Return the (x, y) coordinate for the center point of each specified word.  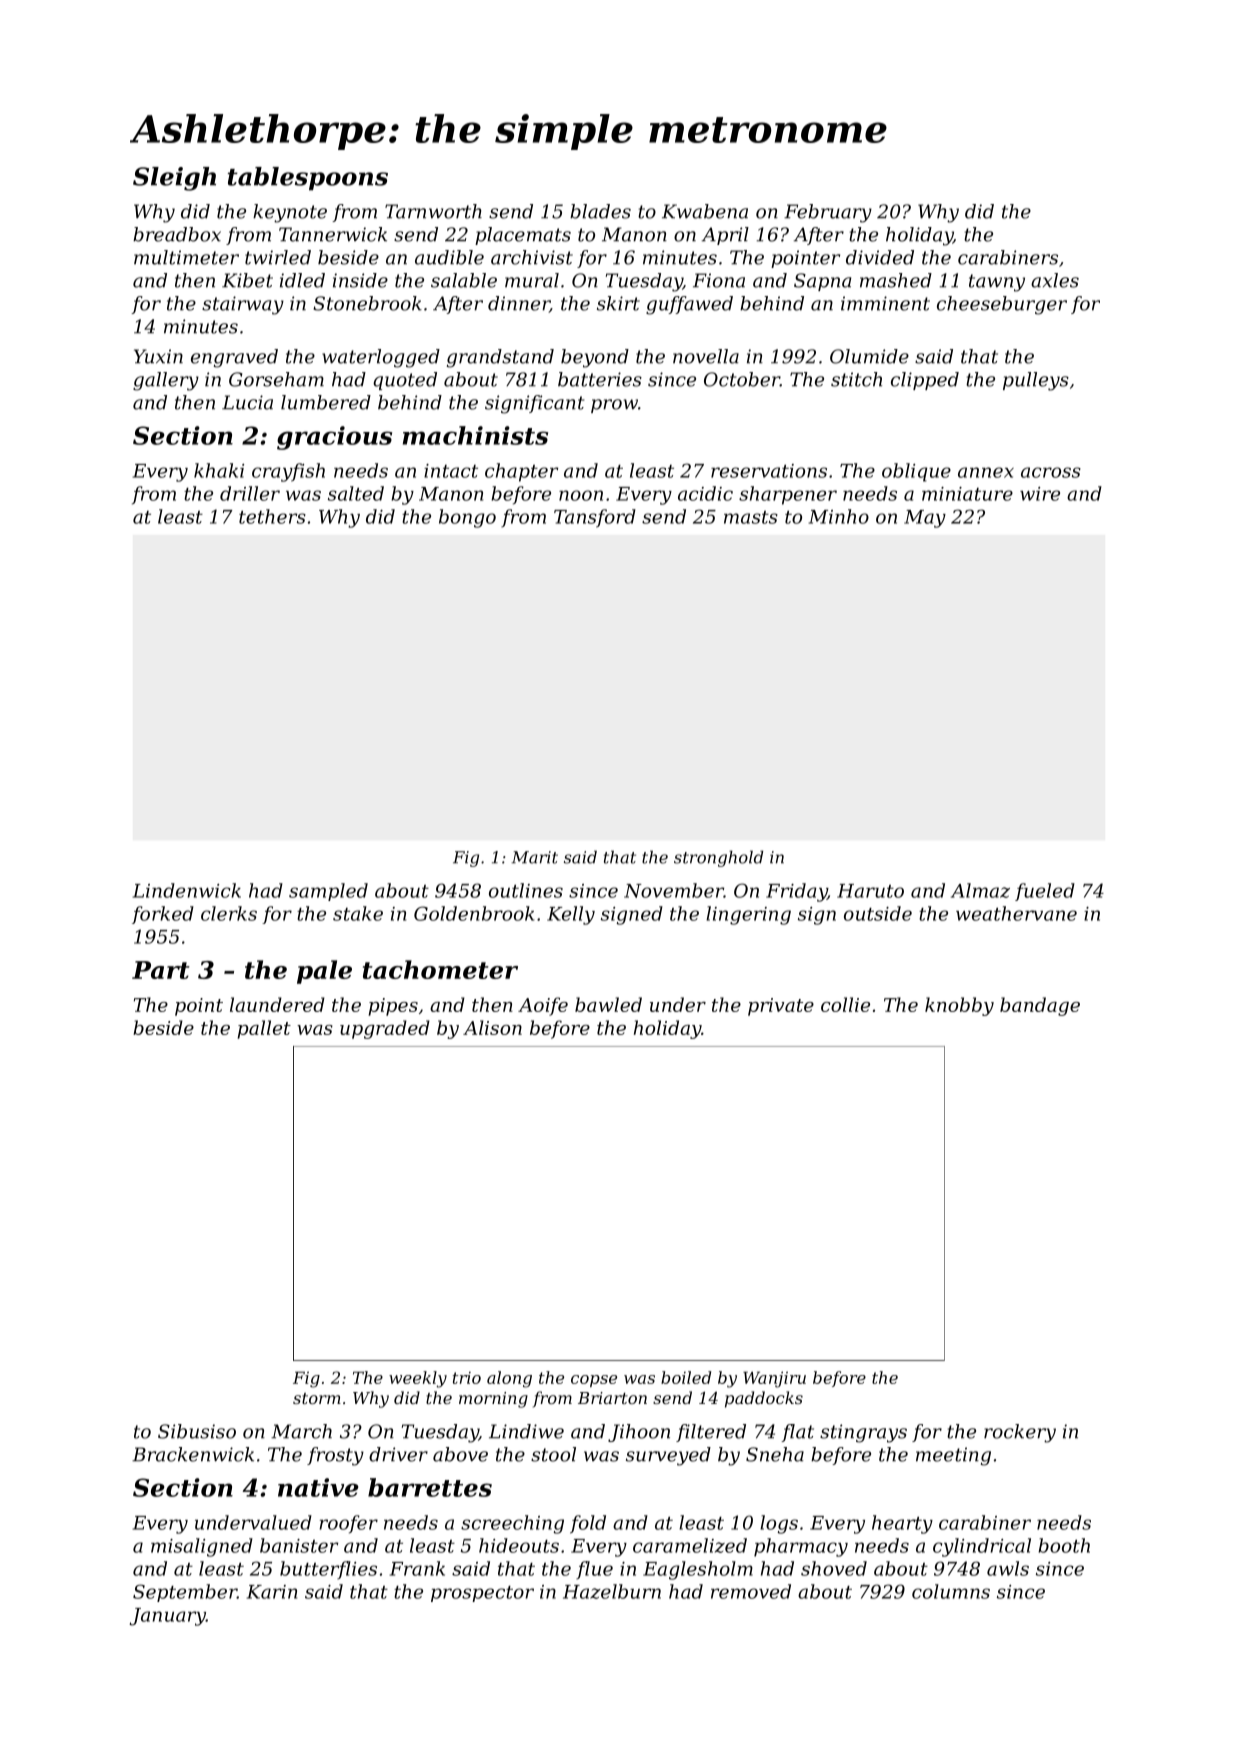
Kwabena (705, 211)
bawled (608, 1004)
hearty (902, 1524)
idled (302, 280)
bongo (467, 518)
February (828, 213)
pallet (264, 1029)
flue (594, 1570)
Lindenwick (187, 890)
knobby (959, 1006)
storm (317, 1398)
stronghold (718, 858)
